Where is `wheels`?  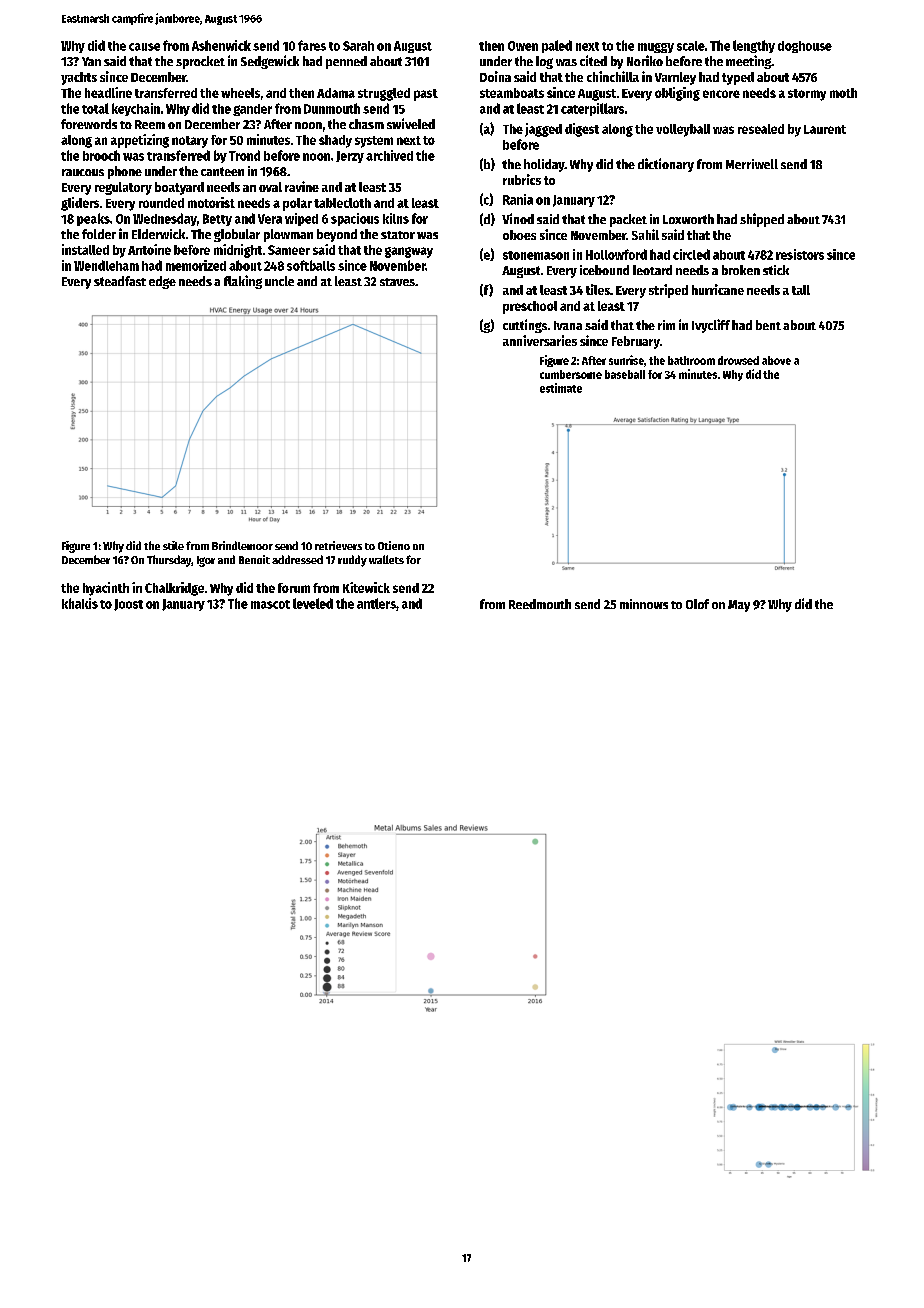 wheels is located at coordinates (240, 93).
